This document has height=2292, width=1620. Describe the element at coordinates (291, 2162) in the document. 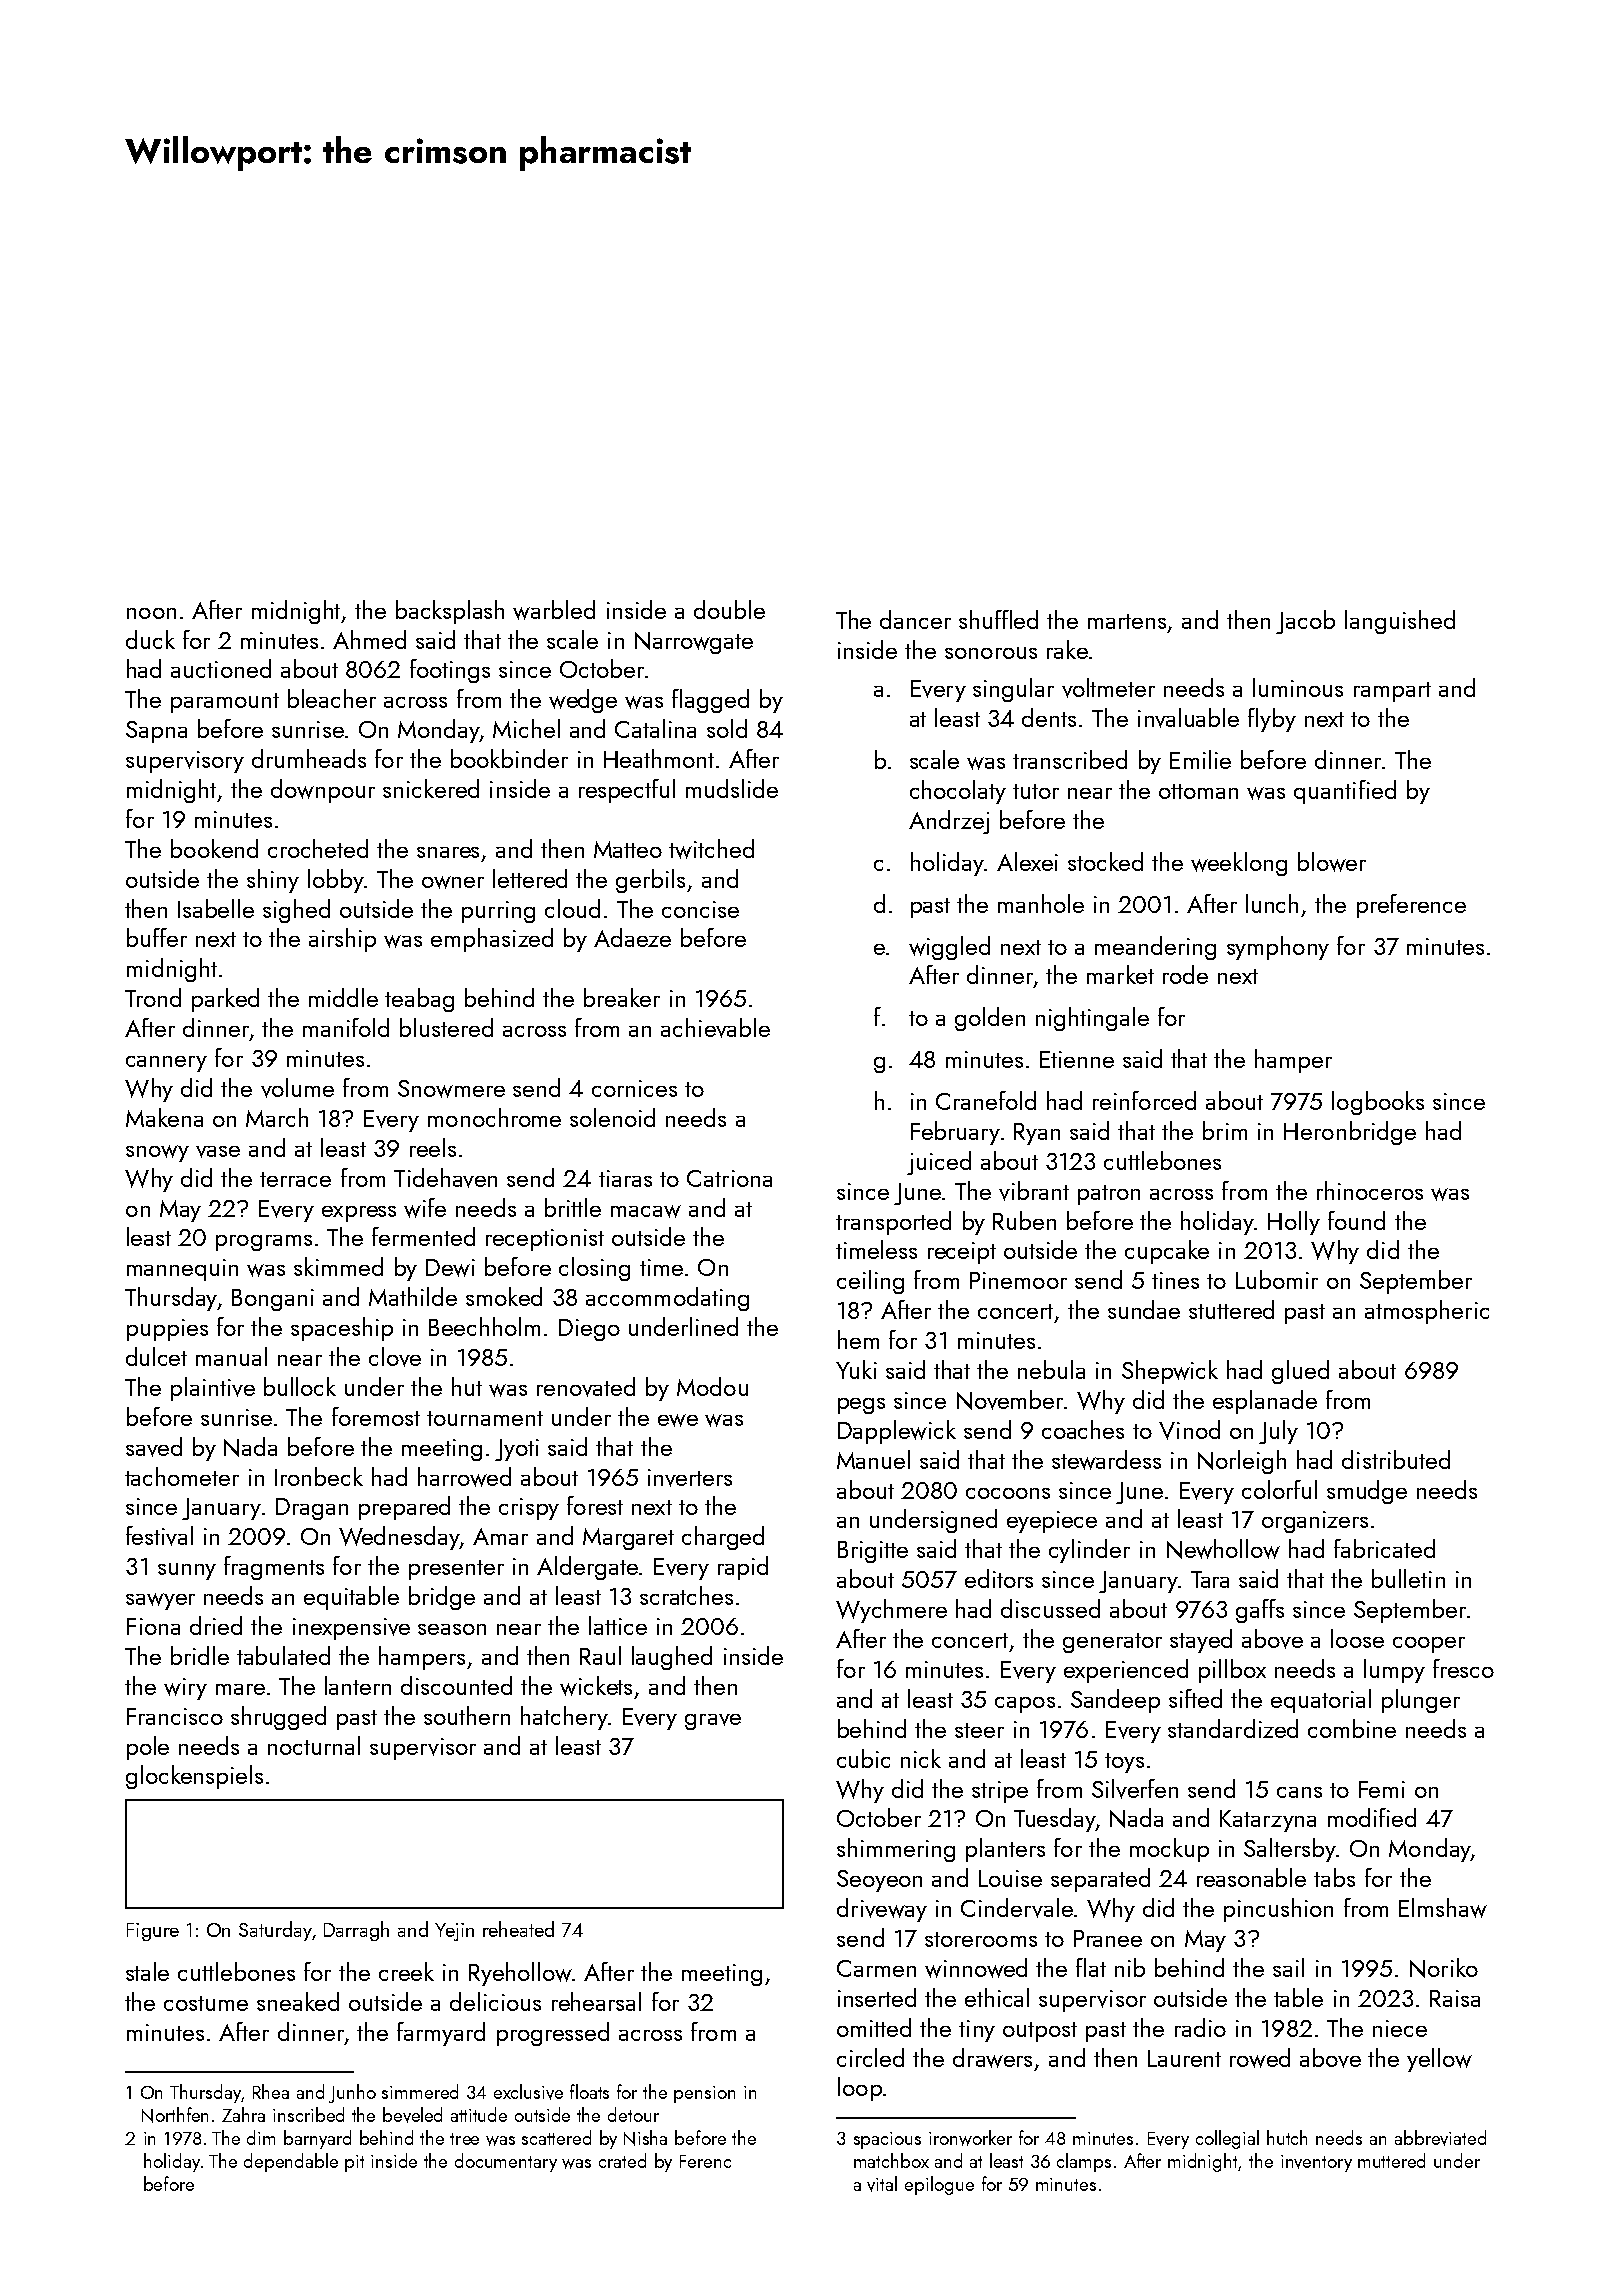

I see `dependable` at that location.
